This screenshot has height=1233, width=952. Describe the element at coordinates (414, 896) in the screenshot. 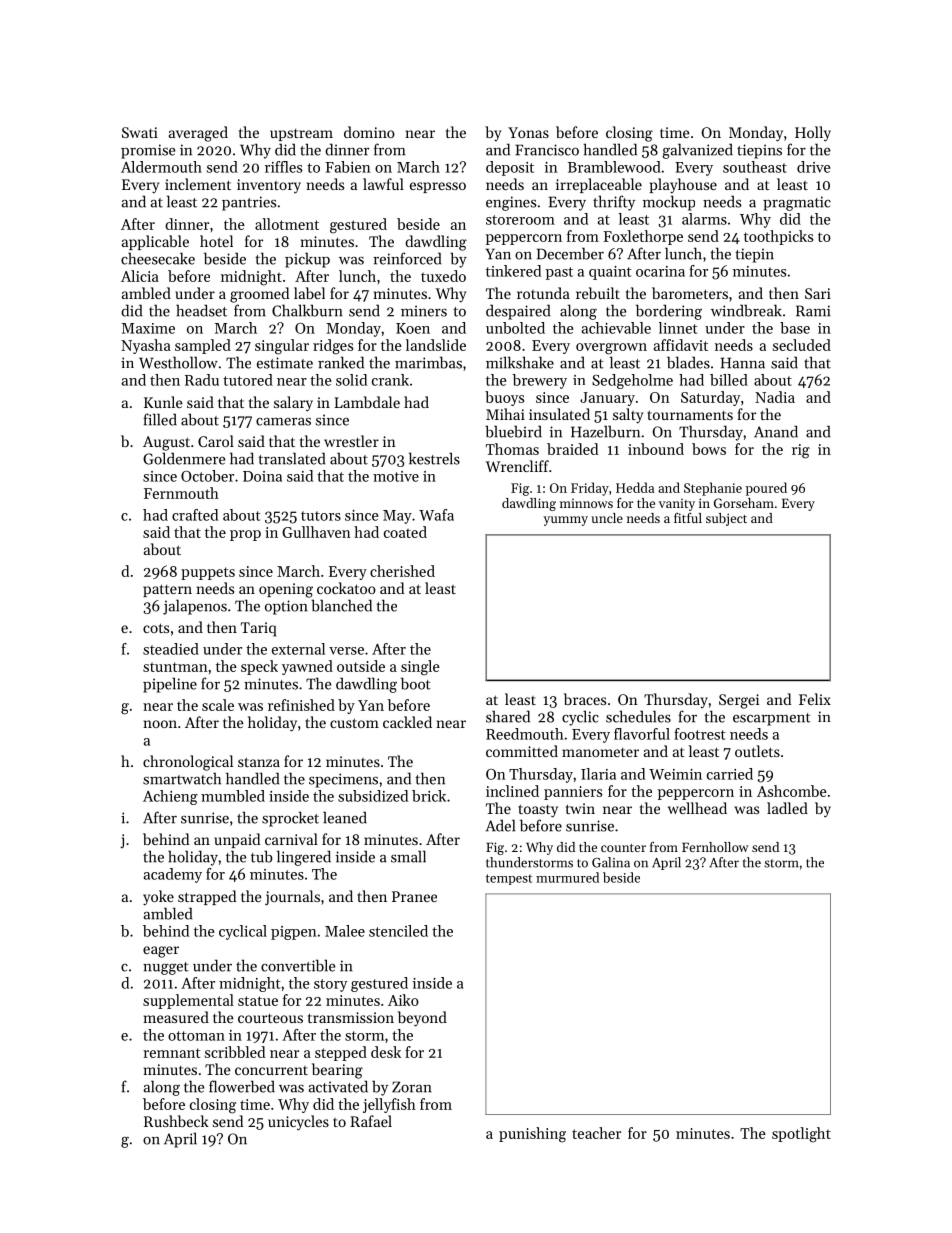

I see `Pranee` at that location.
